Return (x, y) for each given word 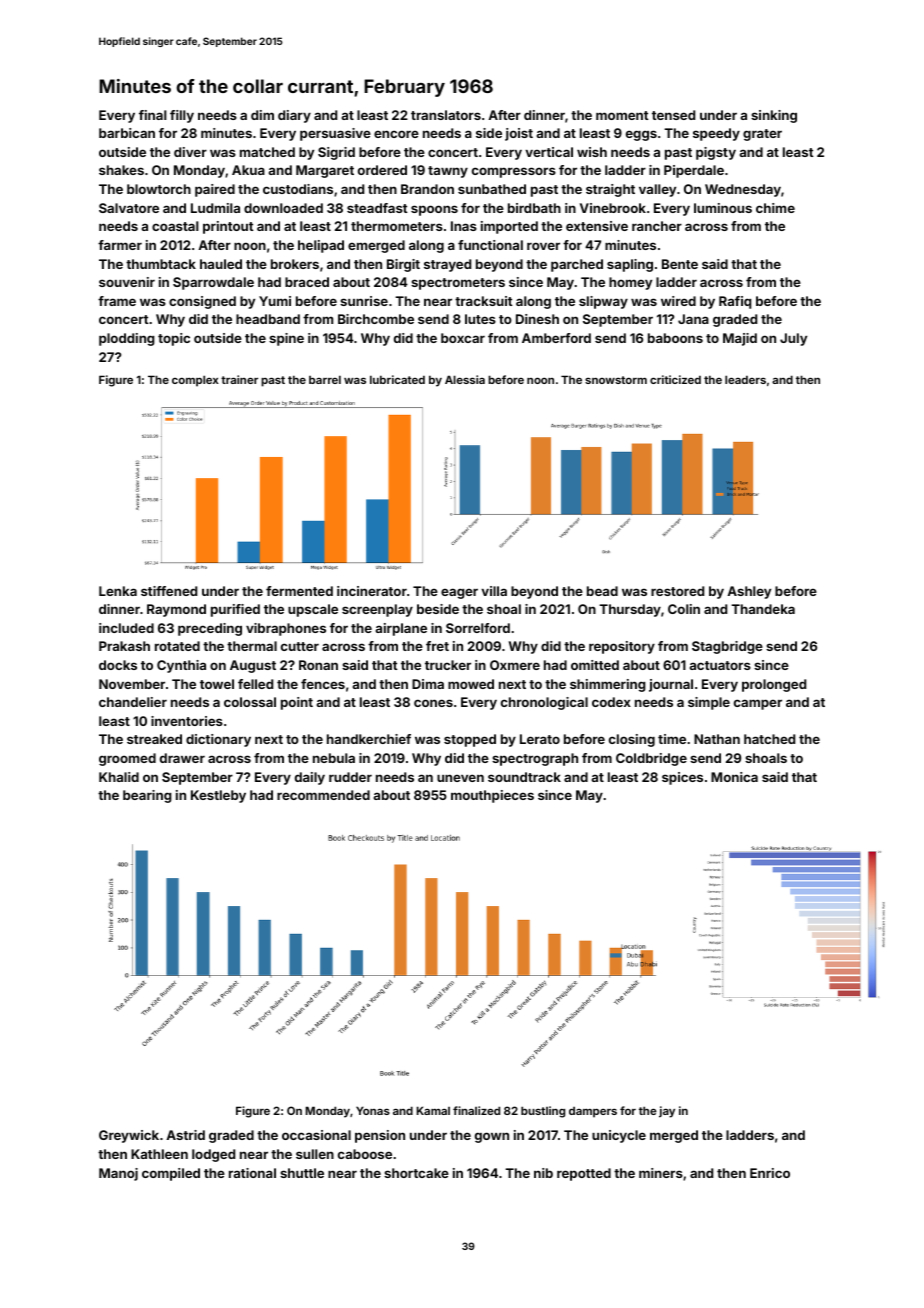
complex (195, 381)
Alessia (465, 379)
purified (235, 610)
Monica (734, 777)
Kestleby (218, 796)
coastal (175, 226)
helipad (321, 246)
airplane (401, 629)
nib (543, 1173)
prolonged (774, 685)
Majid (740, 339)
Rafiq (735, 302)
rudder (350, 777)
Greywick (129, 1136)
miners (661, 1173)
